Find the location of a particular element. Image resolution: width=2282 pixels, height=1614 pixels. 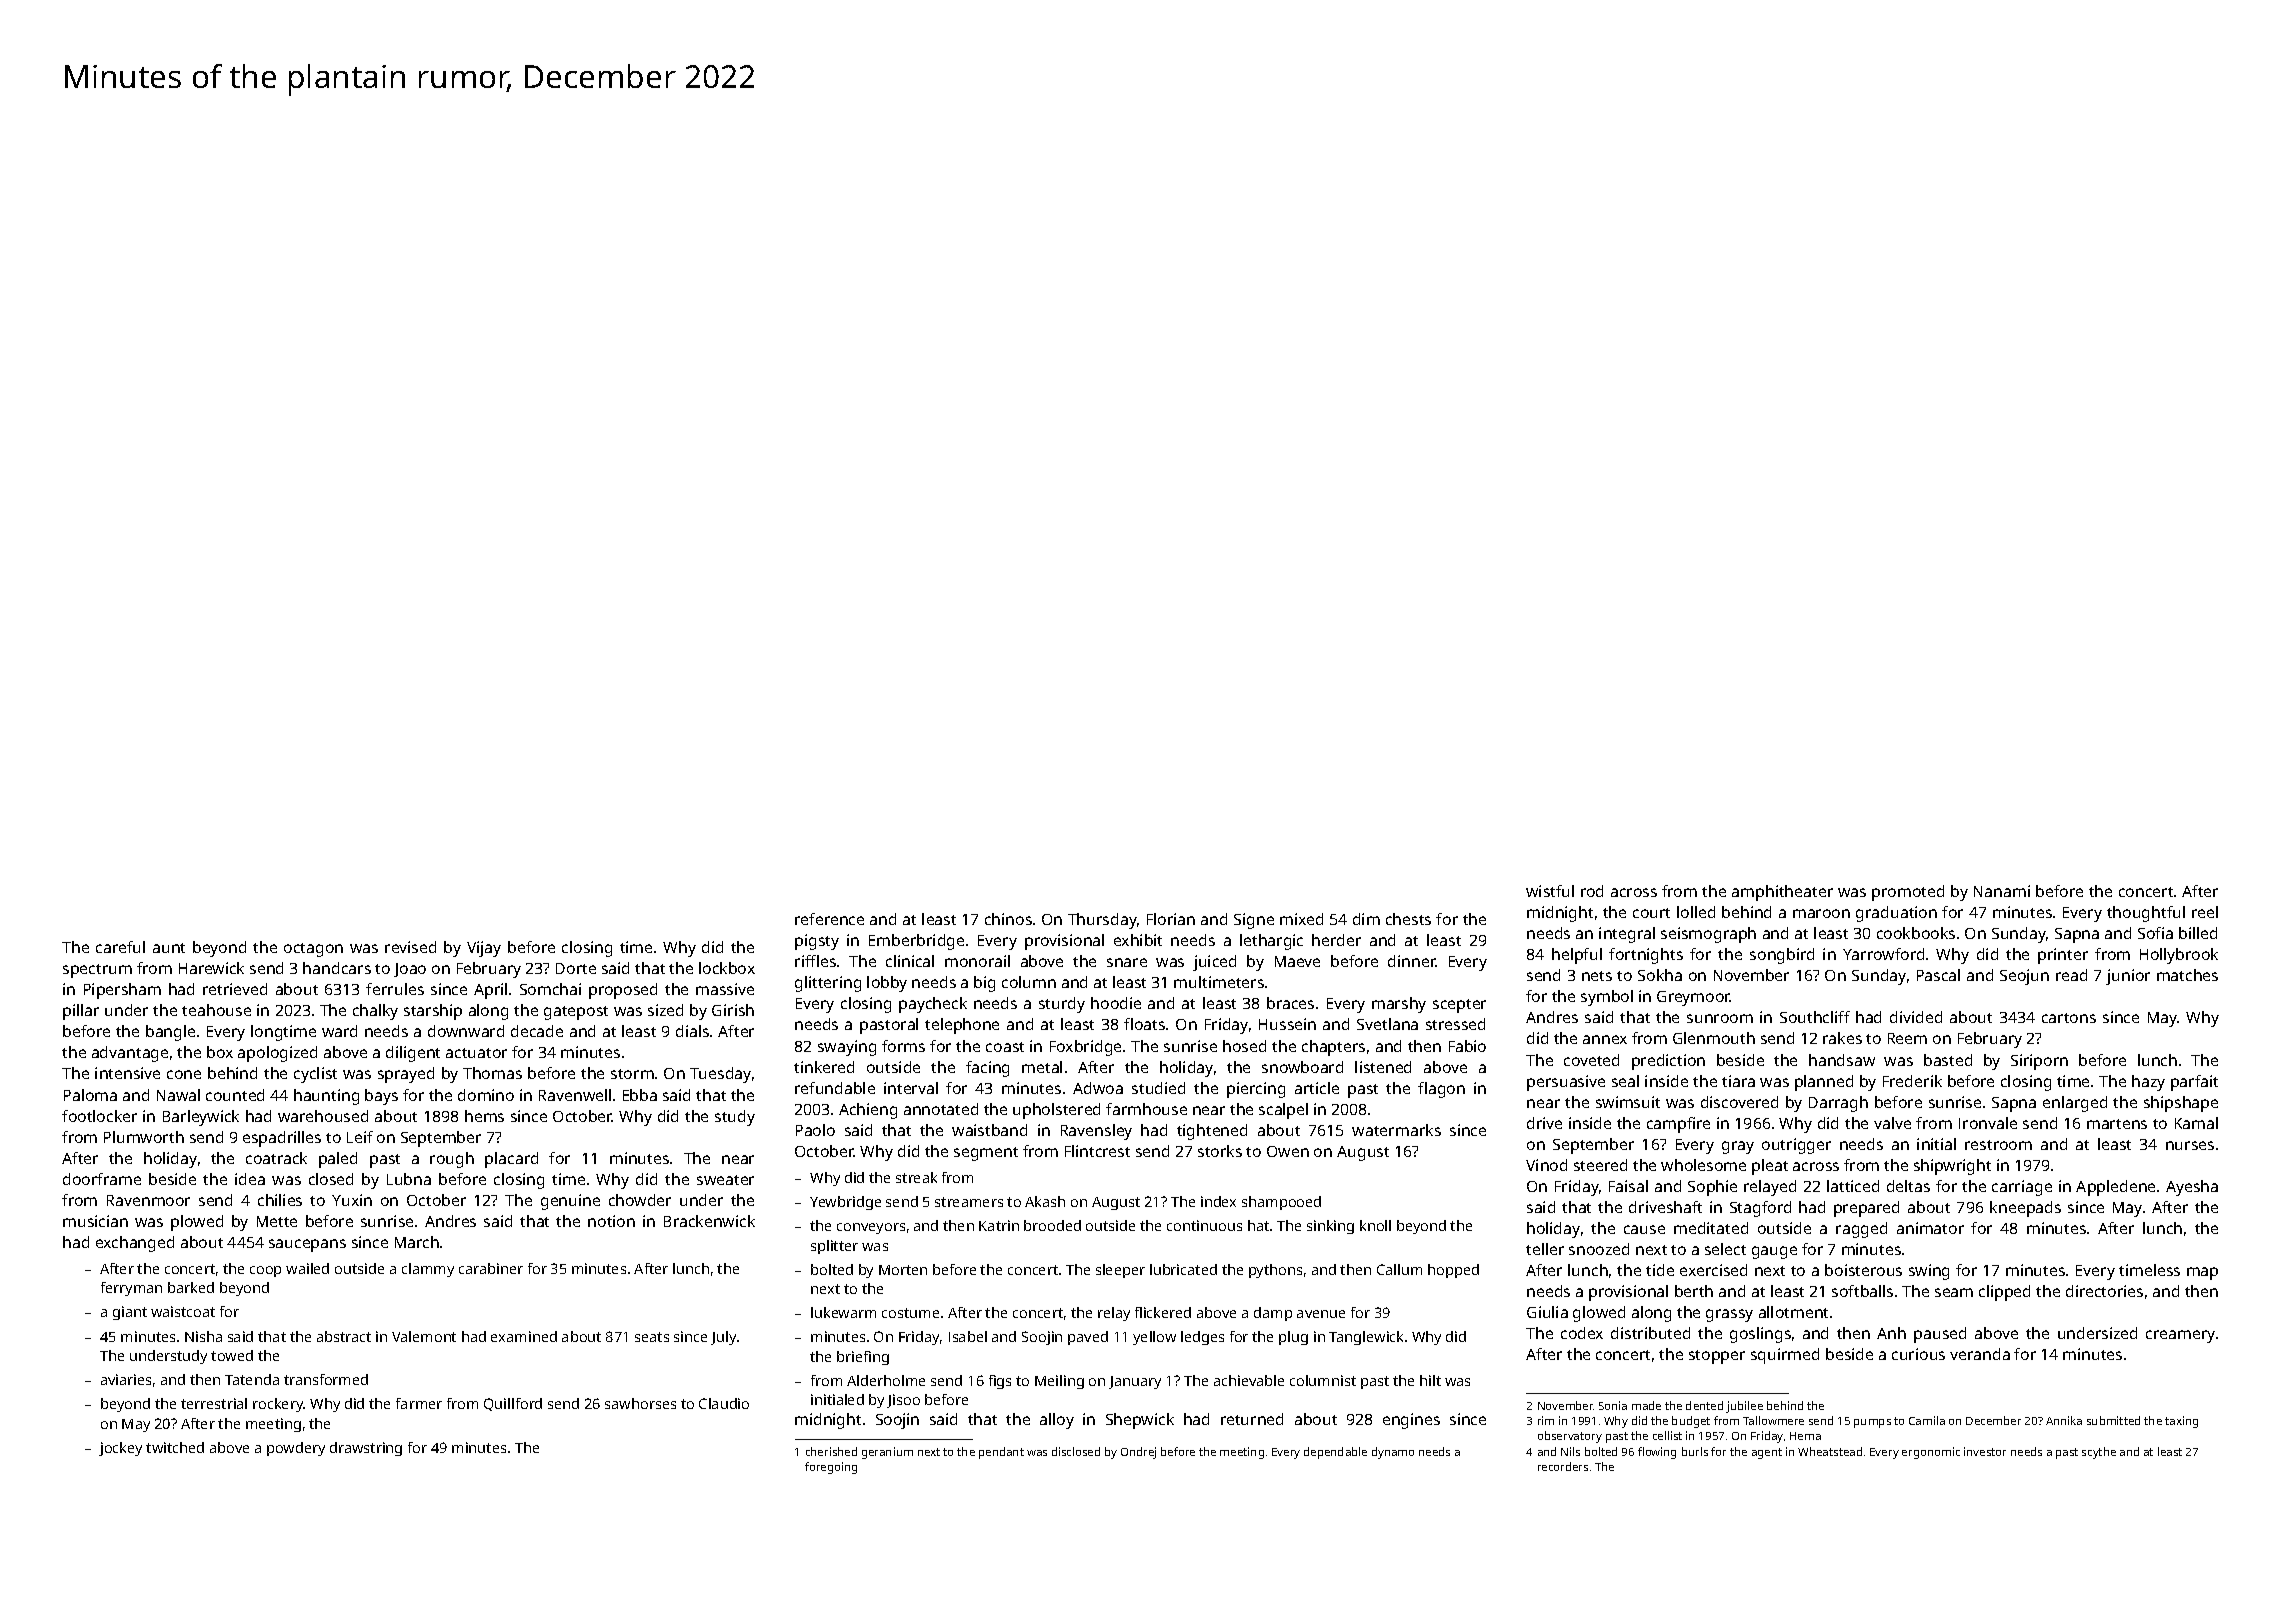

scythe is located at coordinates (2099, 1453).
